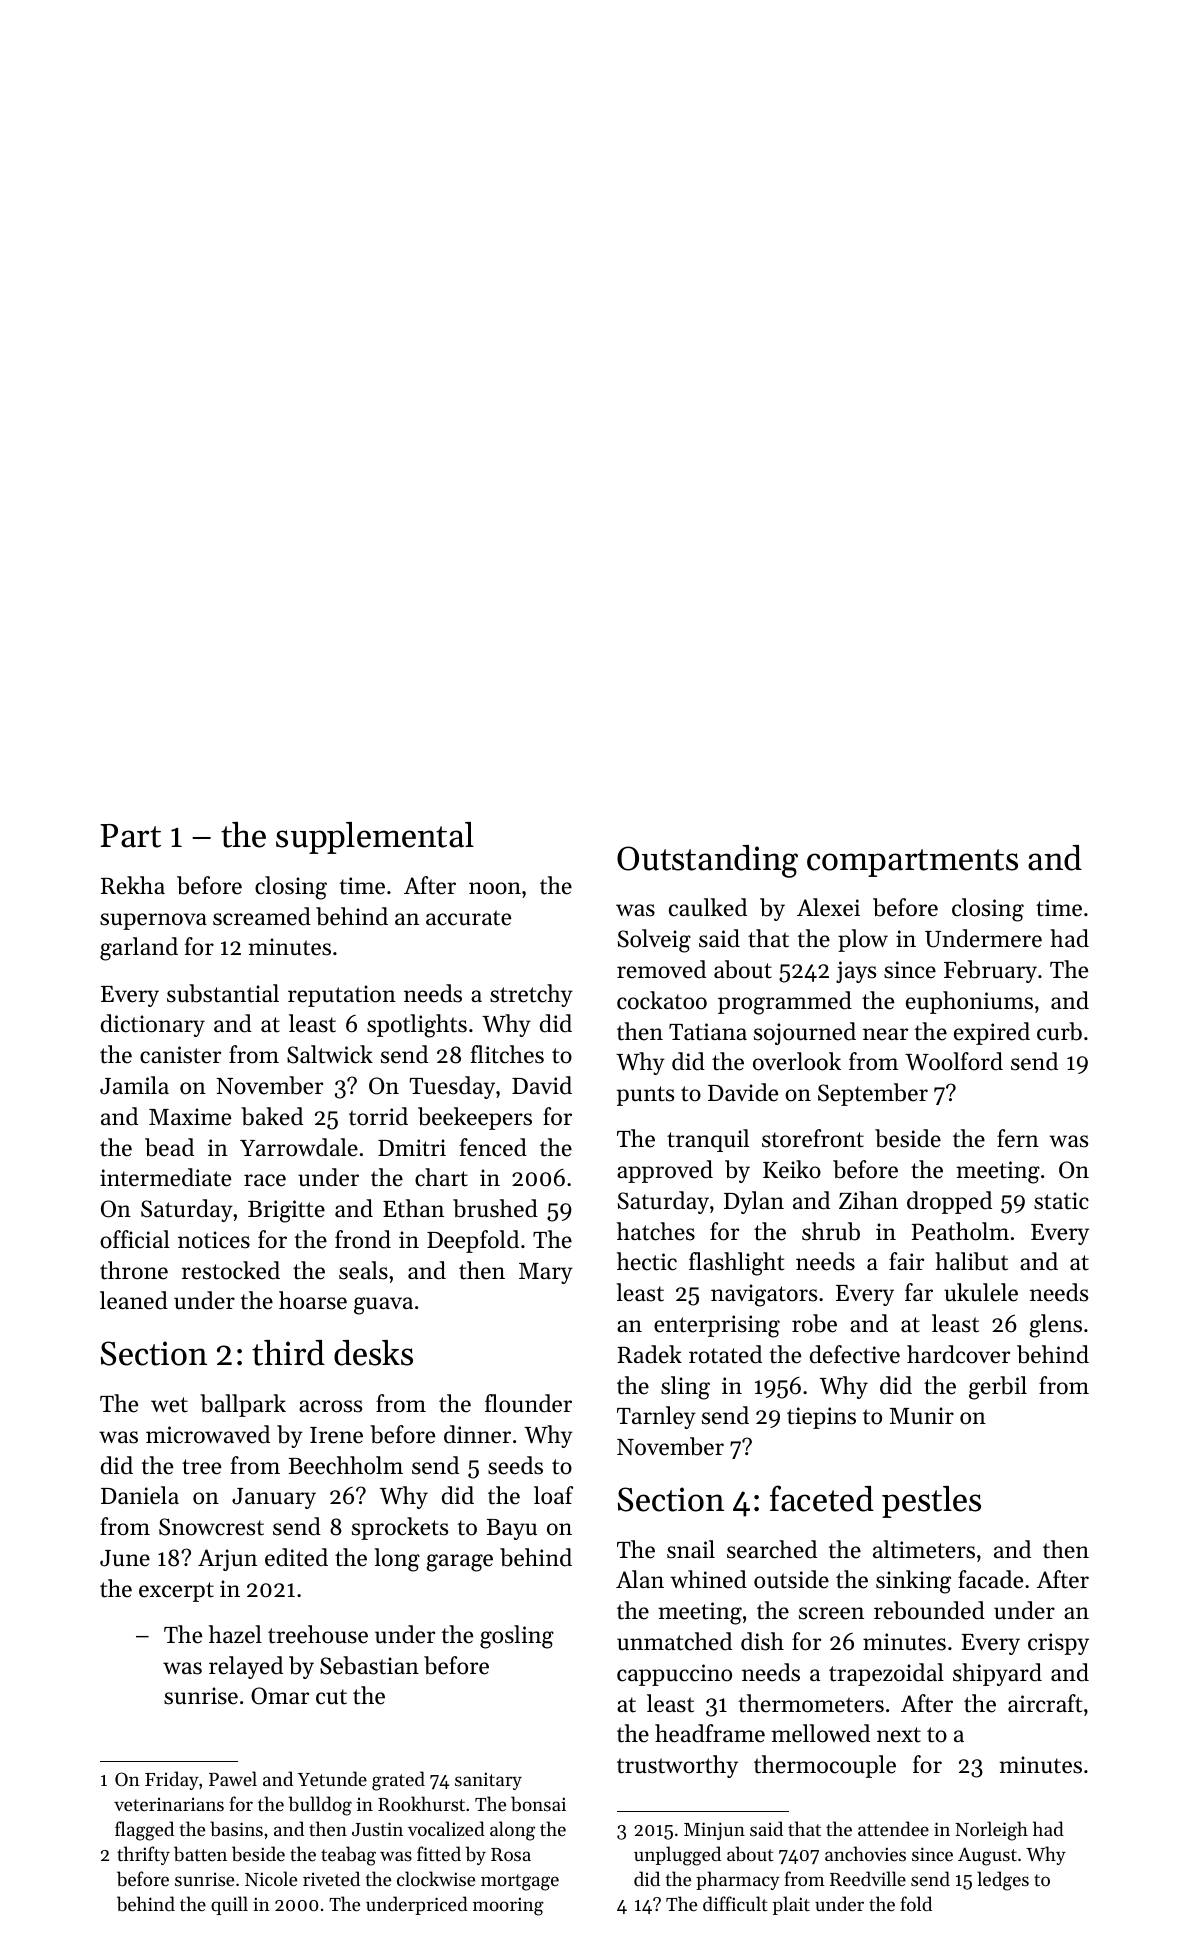 This page has height=1959, width=1189. Describe the element at coordinates (828, 907) in the page. I see `Alexei` at that location.
